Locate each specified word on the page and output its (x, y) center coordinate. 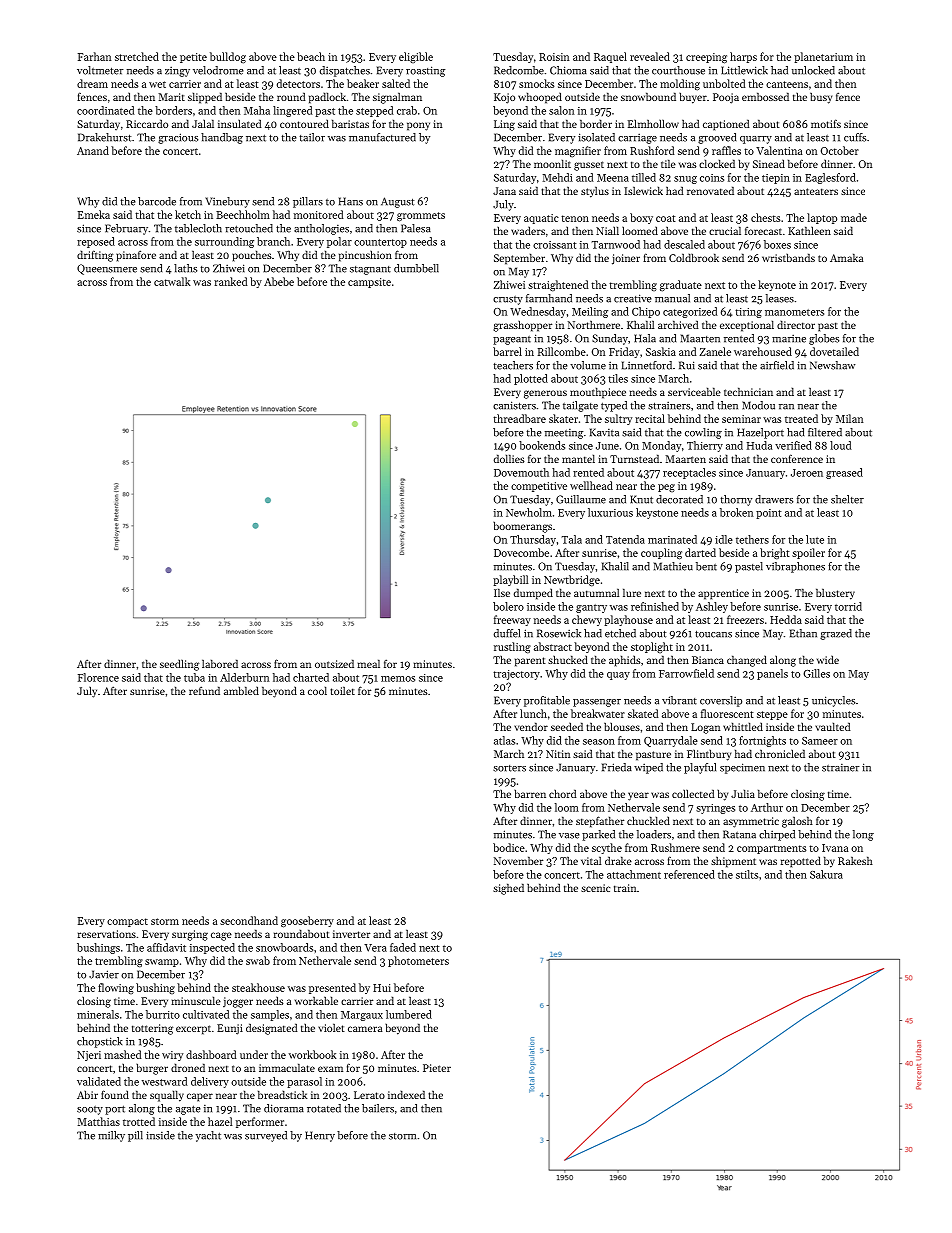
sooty (90, 1110)
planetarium (823, 57)
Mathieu (673, 566)
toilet (342, 690)
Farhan (94, 56)
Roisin (554, 57)
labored (220, 663)
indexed (406, 1094)
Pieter (437, 1068)
